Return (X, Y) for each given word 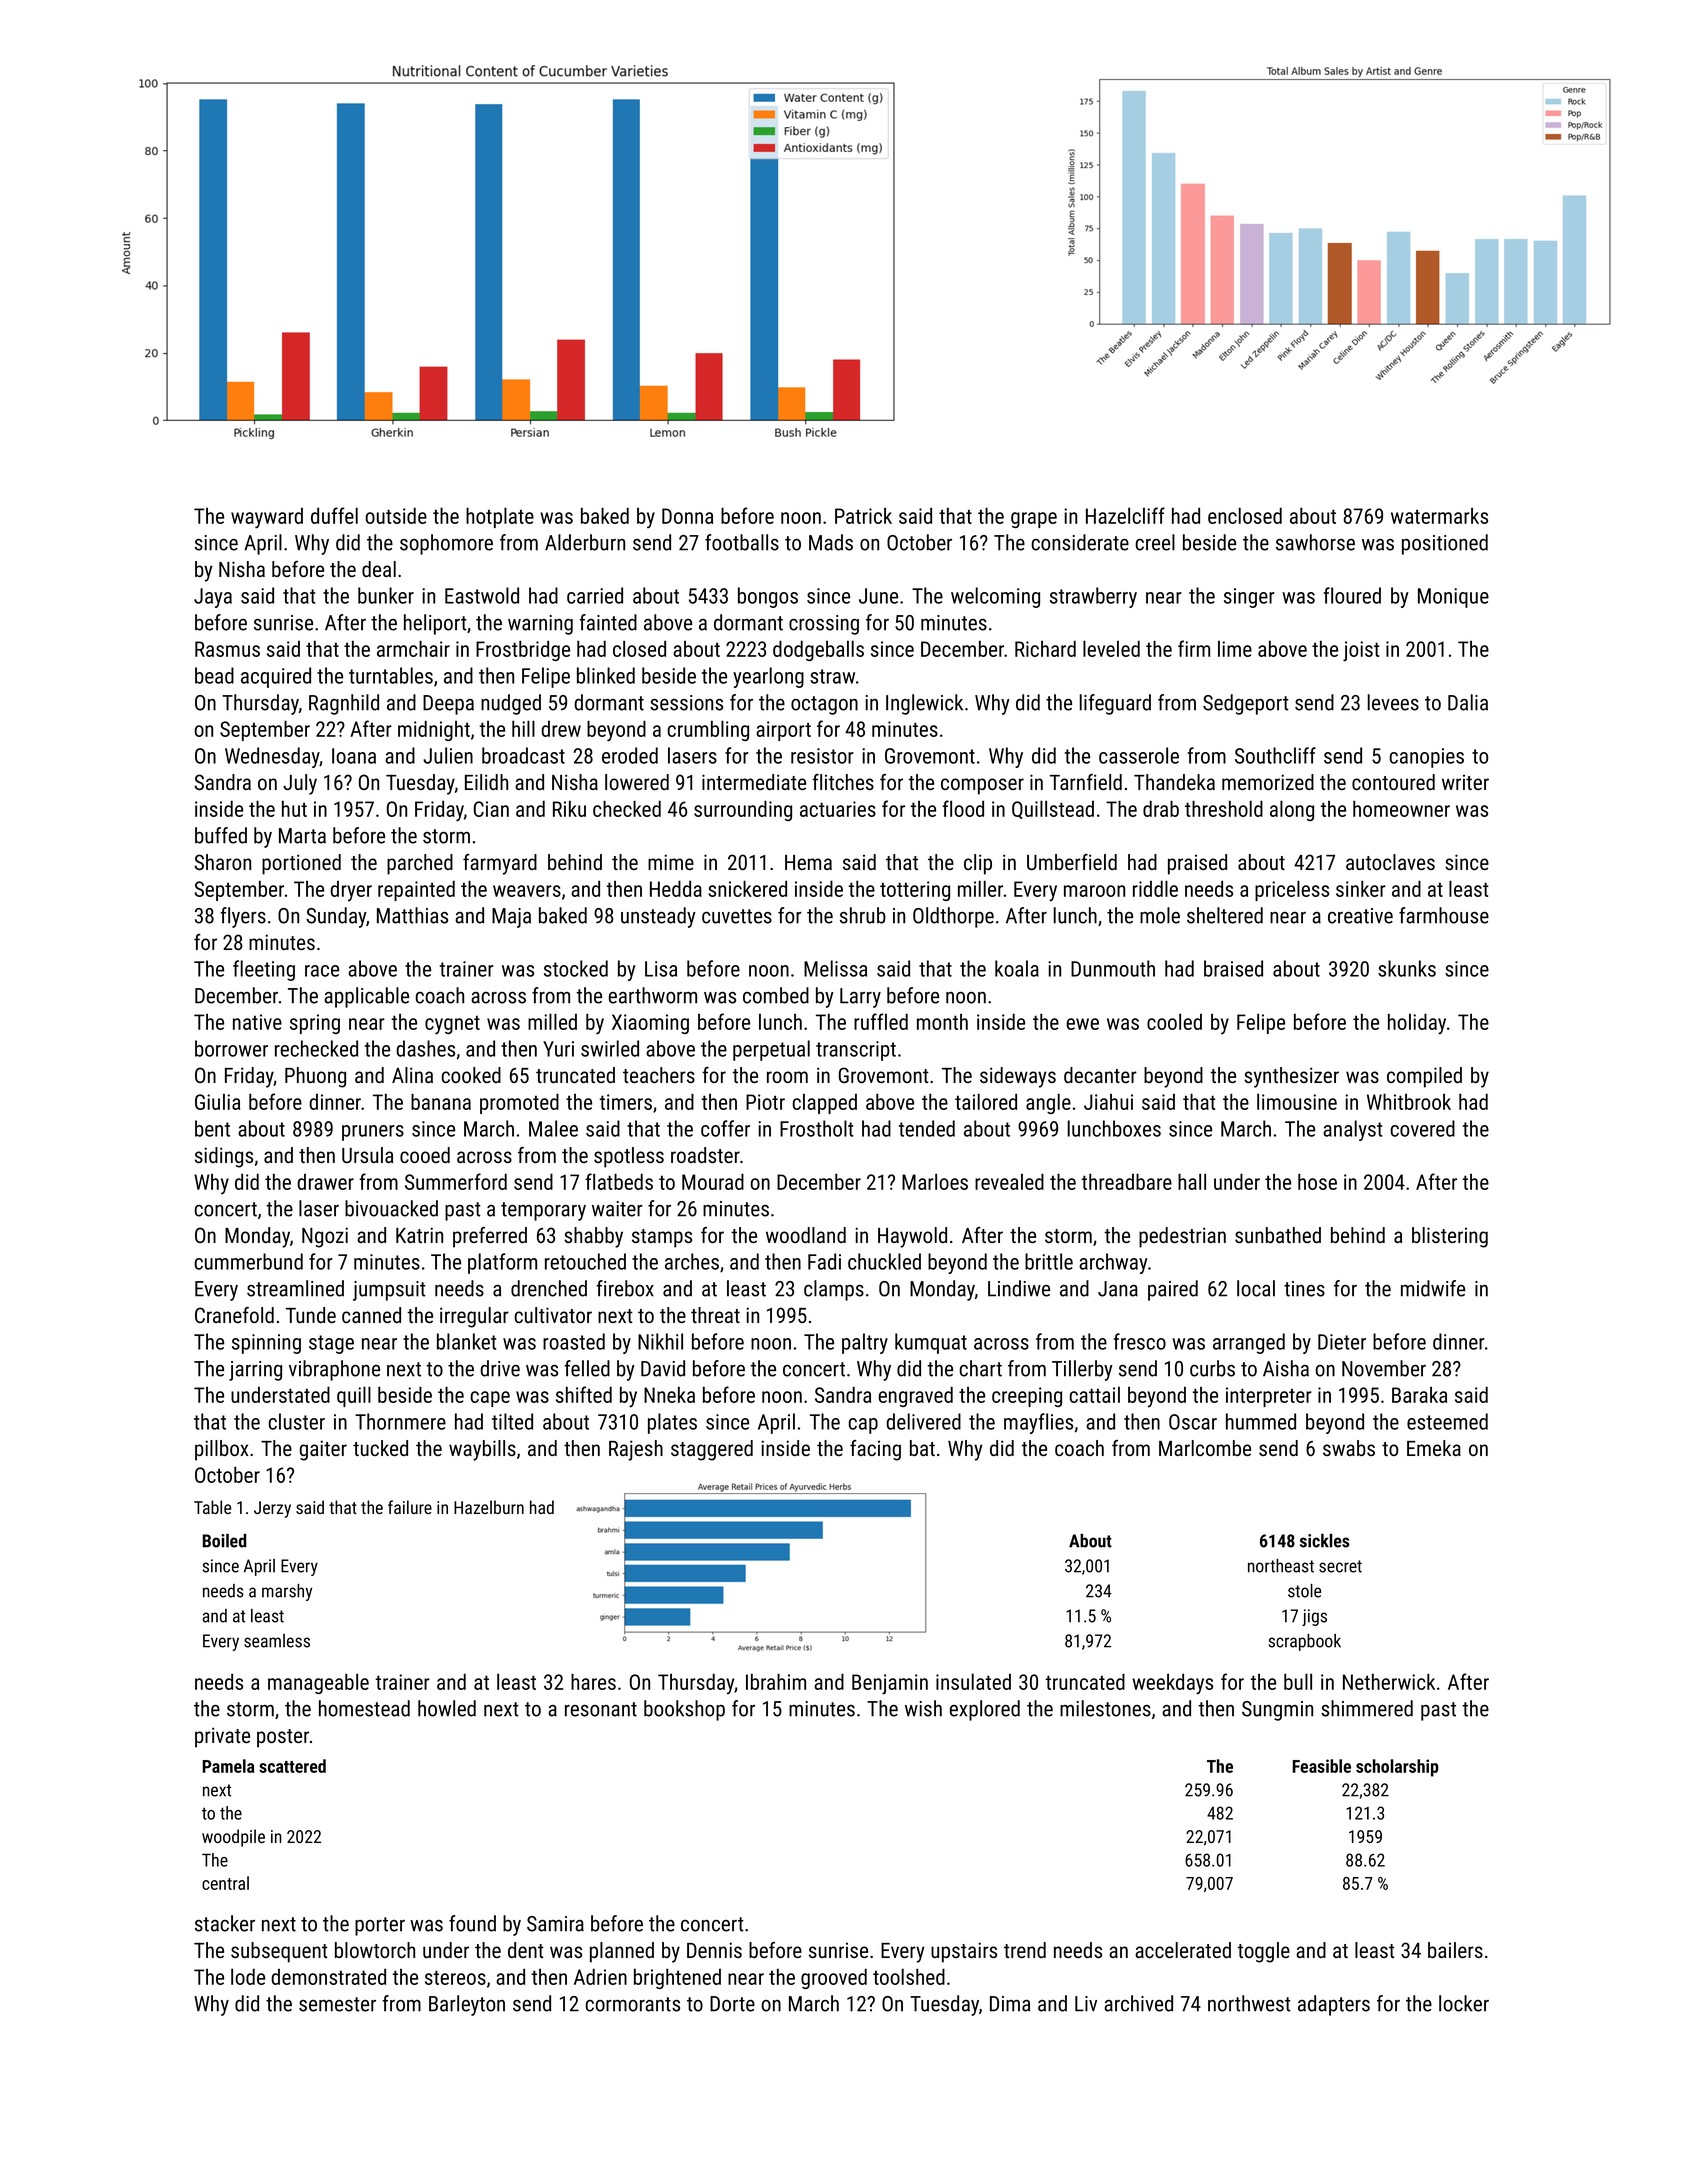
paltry (865, 1343)
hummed (1261, 1421)
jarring (255, 1371)
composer (982, 786)
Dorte (732, 2004)
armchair (413, 648)
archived (1138, 2003)
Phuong (315, 1077)
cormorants (633, 2004)
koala (1017, 968)
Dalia (1468, 702)
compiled (1424, 1077)
